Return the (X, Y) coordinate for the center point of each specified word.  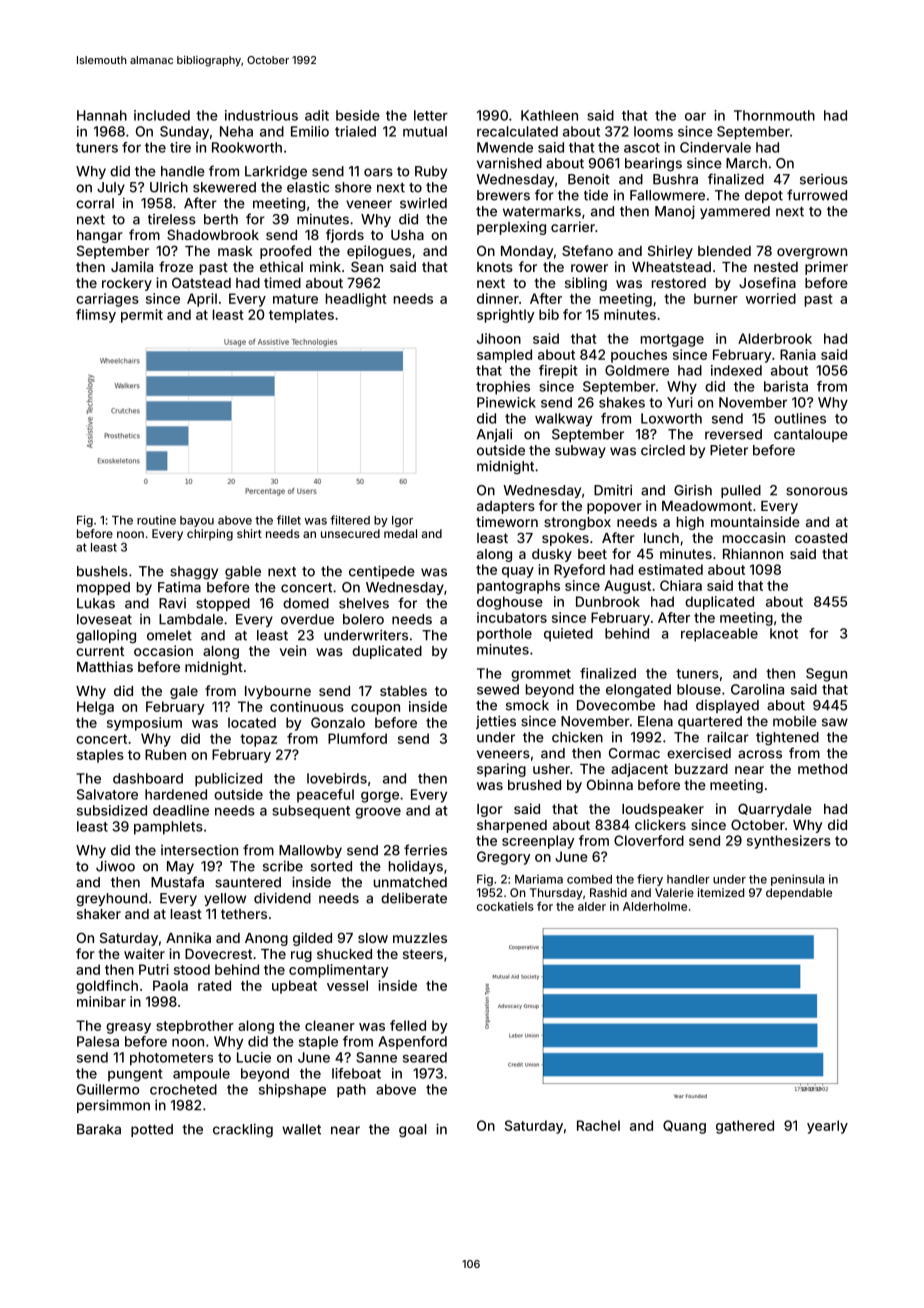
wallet (301, 1129)
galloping (106, 637)
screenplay (538, 842)
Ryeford (579, 571)
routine (156, 520)
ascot (642, 148)
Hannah (102, 115)
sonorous (817, 491)
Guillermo (108, 1089)
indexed (736, 370)
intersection (199, 850)
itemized (721, 892)
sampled (504, 356)
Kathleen (549, 115)
